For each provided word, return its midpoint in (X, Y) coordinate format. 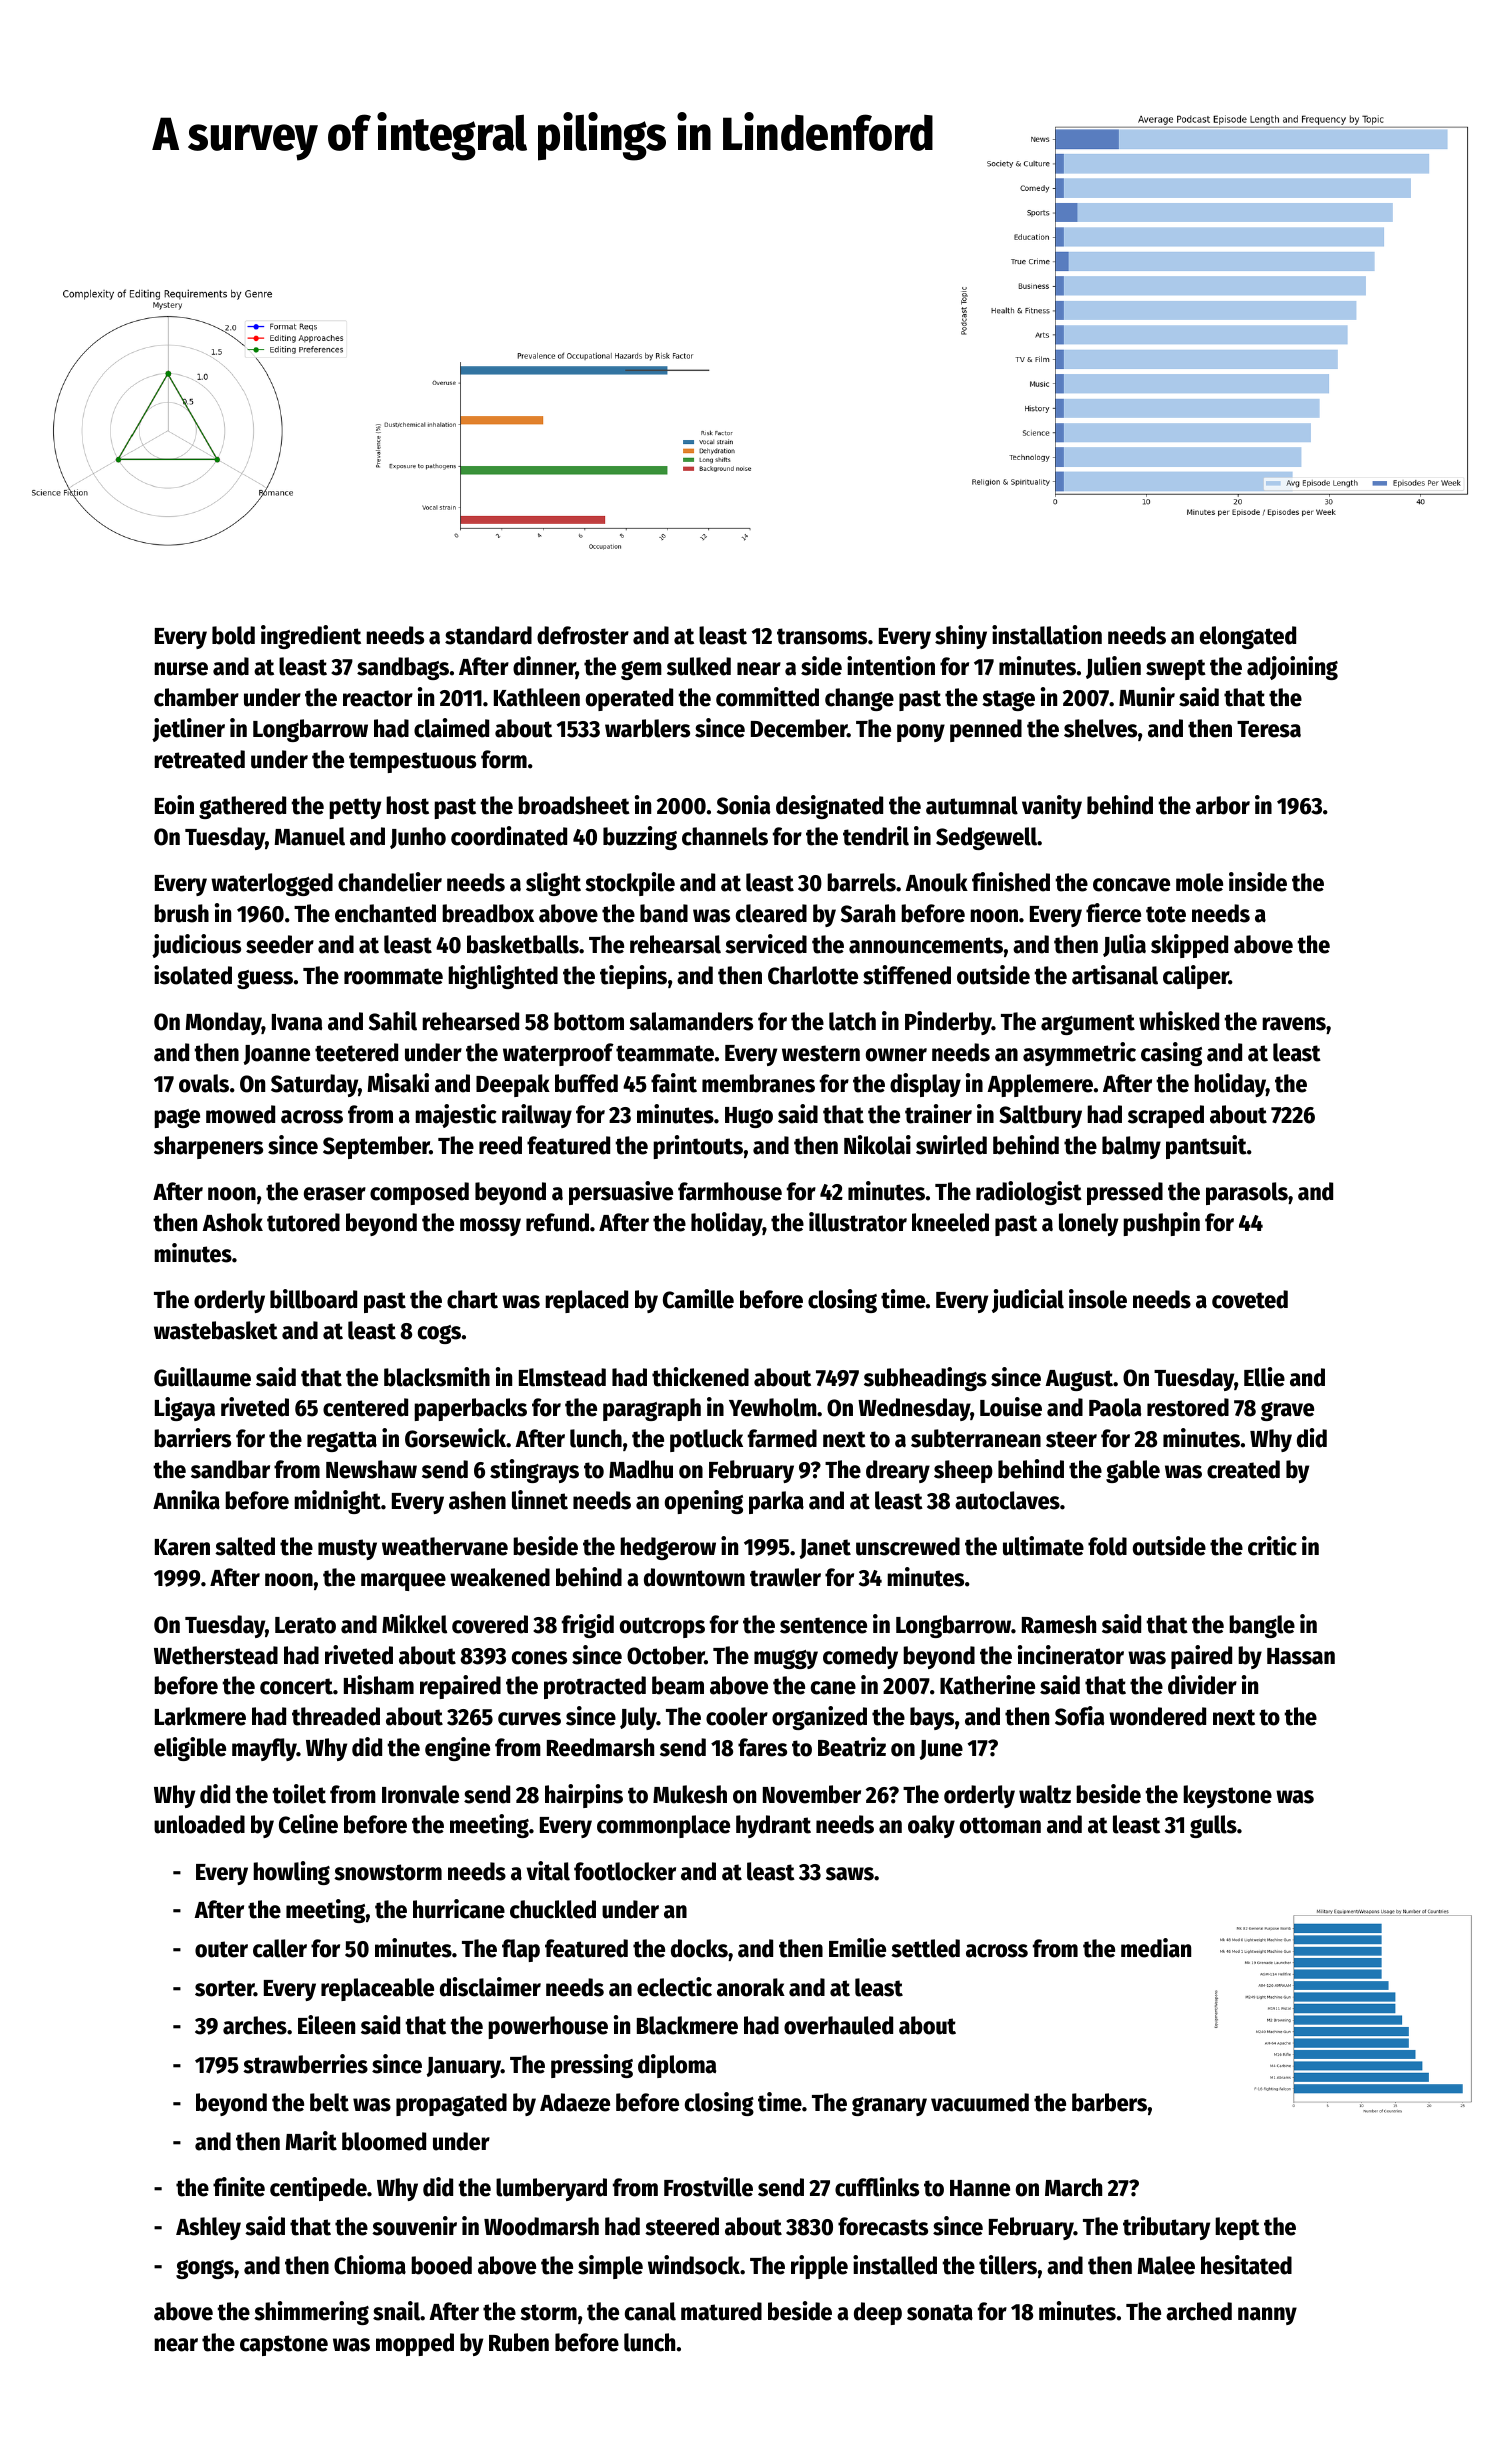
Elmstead (562, 1377)
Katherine (987, 1685)
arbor (1223, 805)
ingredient (311, 637)
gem (641, 670)
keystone (1227, 1796)
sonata (940, 2312)
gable (1133, 1471)
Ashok (232, 1222)
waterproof (558, 1054)
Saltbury (1040, 1116)
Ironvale (420, 1794)
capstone (284, 2345)
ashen (477, 1500)
